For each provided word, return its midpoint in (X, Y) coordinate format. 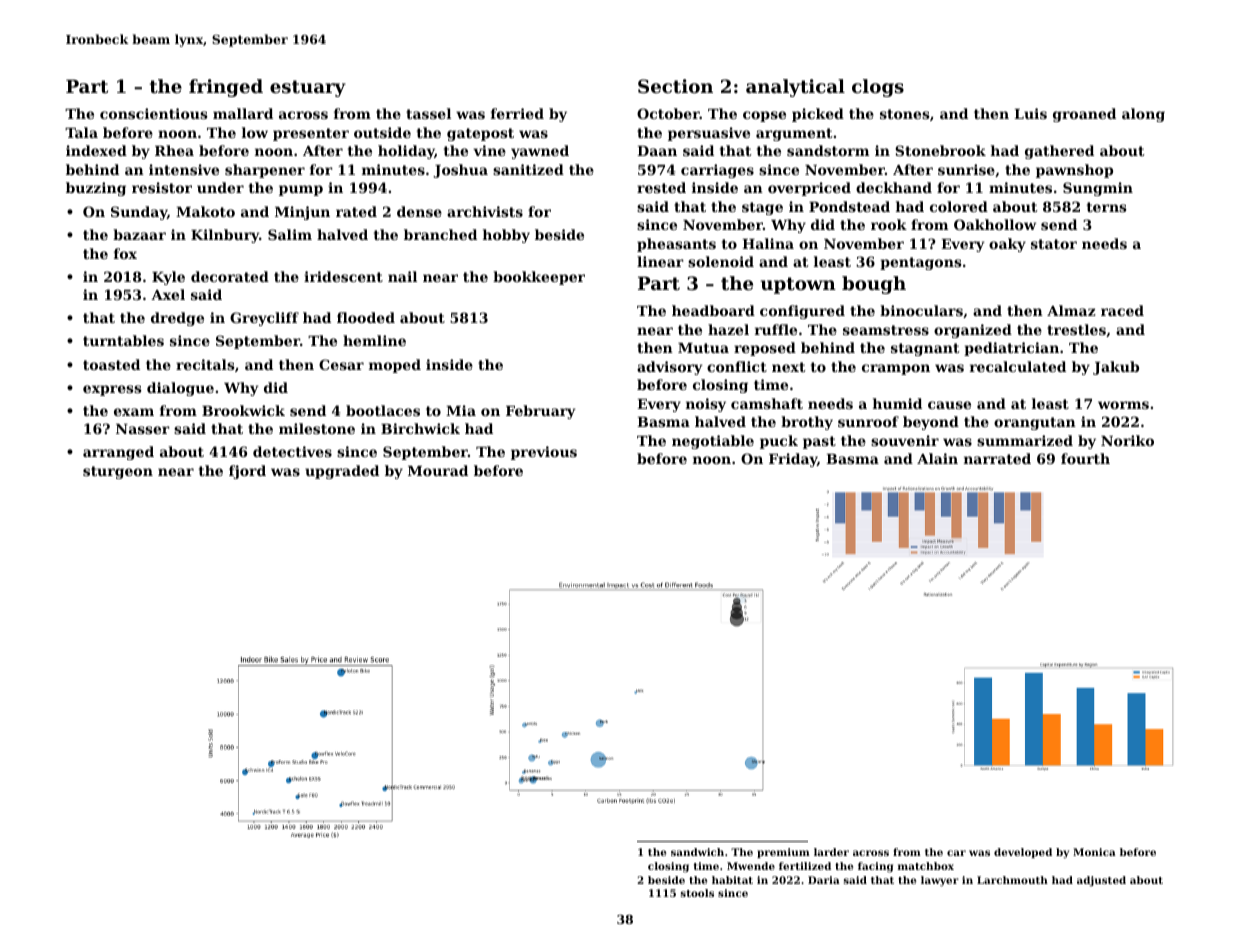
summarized (1025, 440)
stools (697, 893)
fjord (247, 472)
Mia (461, 410)
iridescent (343, 276)
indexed (96, 150)
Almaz (1071, 310)
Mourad (438, 470)
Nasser (143, 429)
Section (675, 86)
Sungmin (1098, 189)
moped (395, 366)
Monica (1094, 852)
